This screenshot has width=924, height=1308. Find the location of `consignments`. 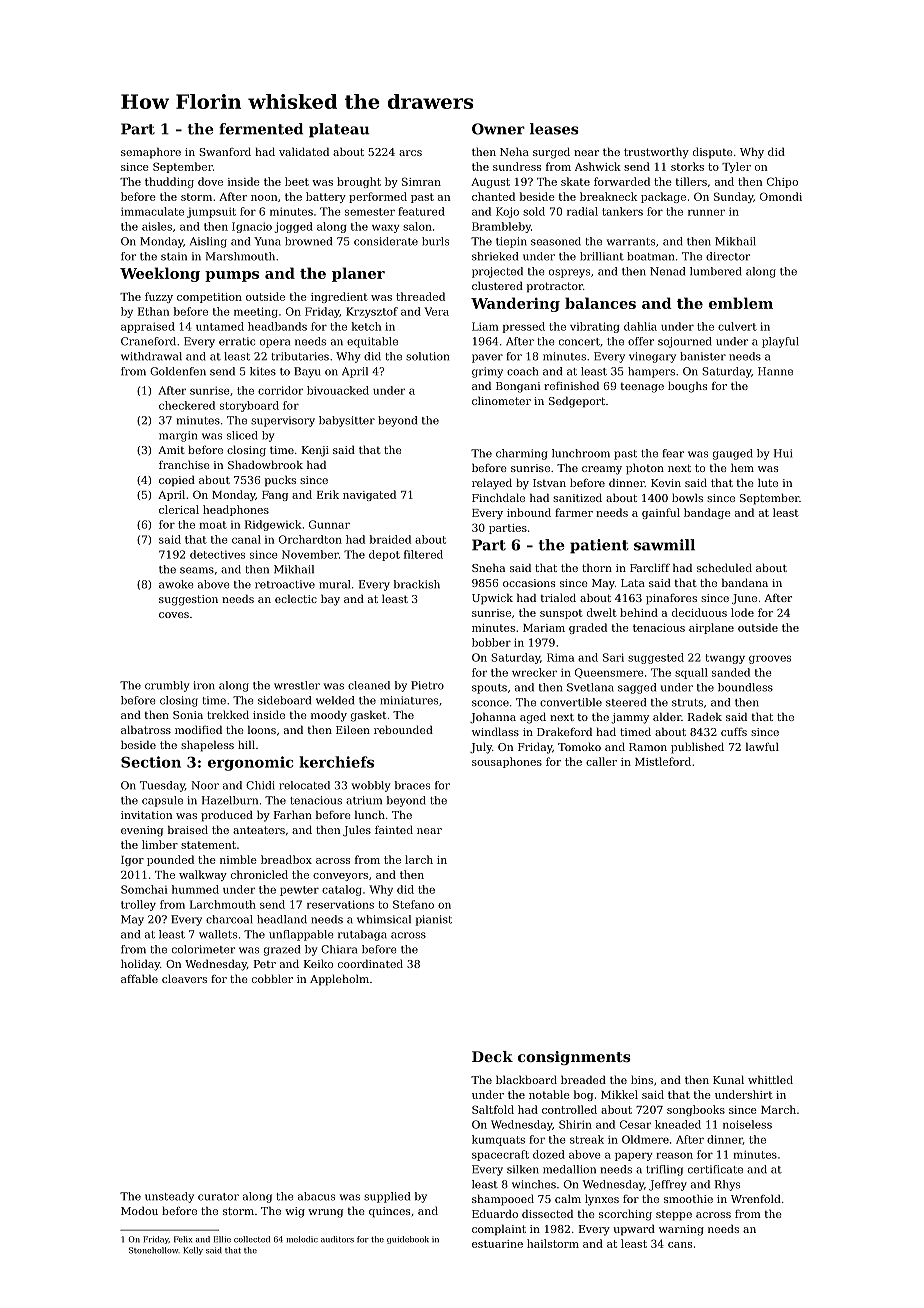

consignments is located at coordinates (574, 1058).
